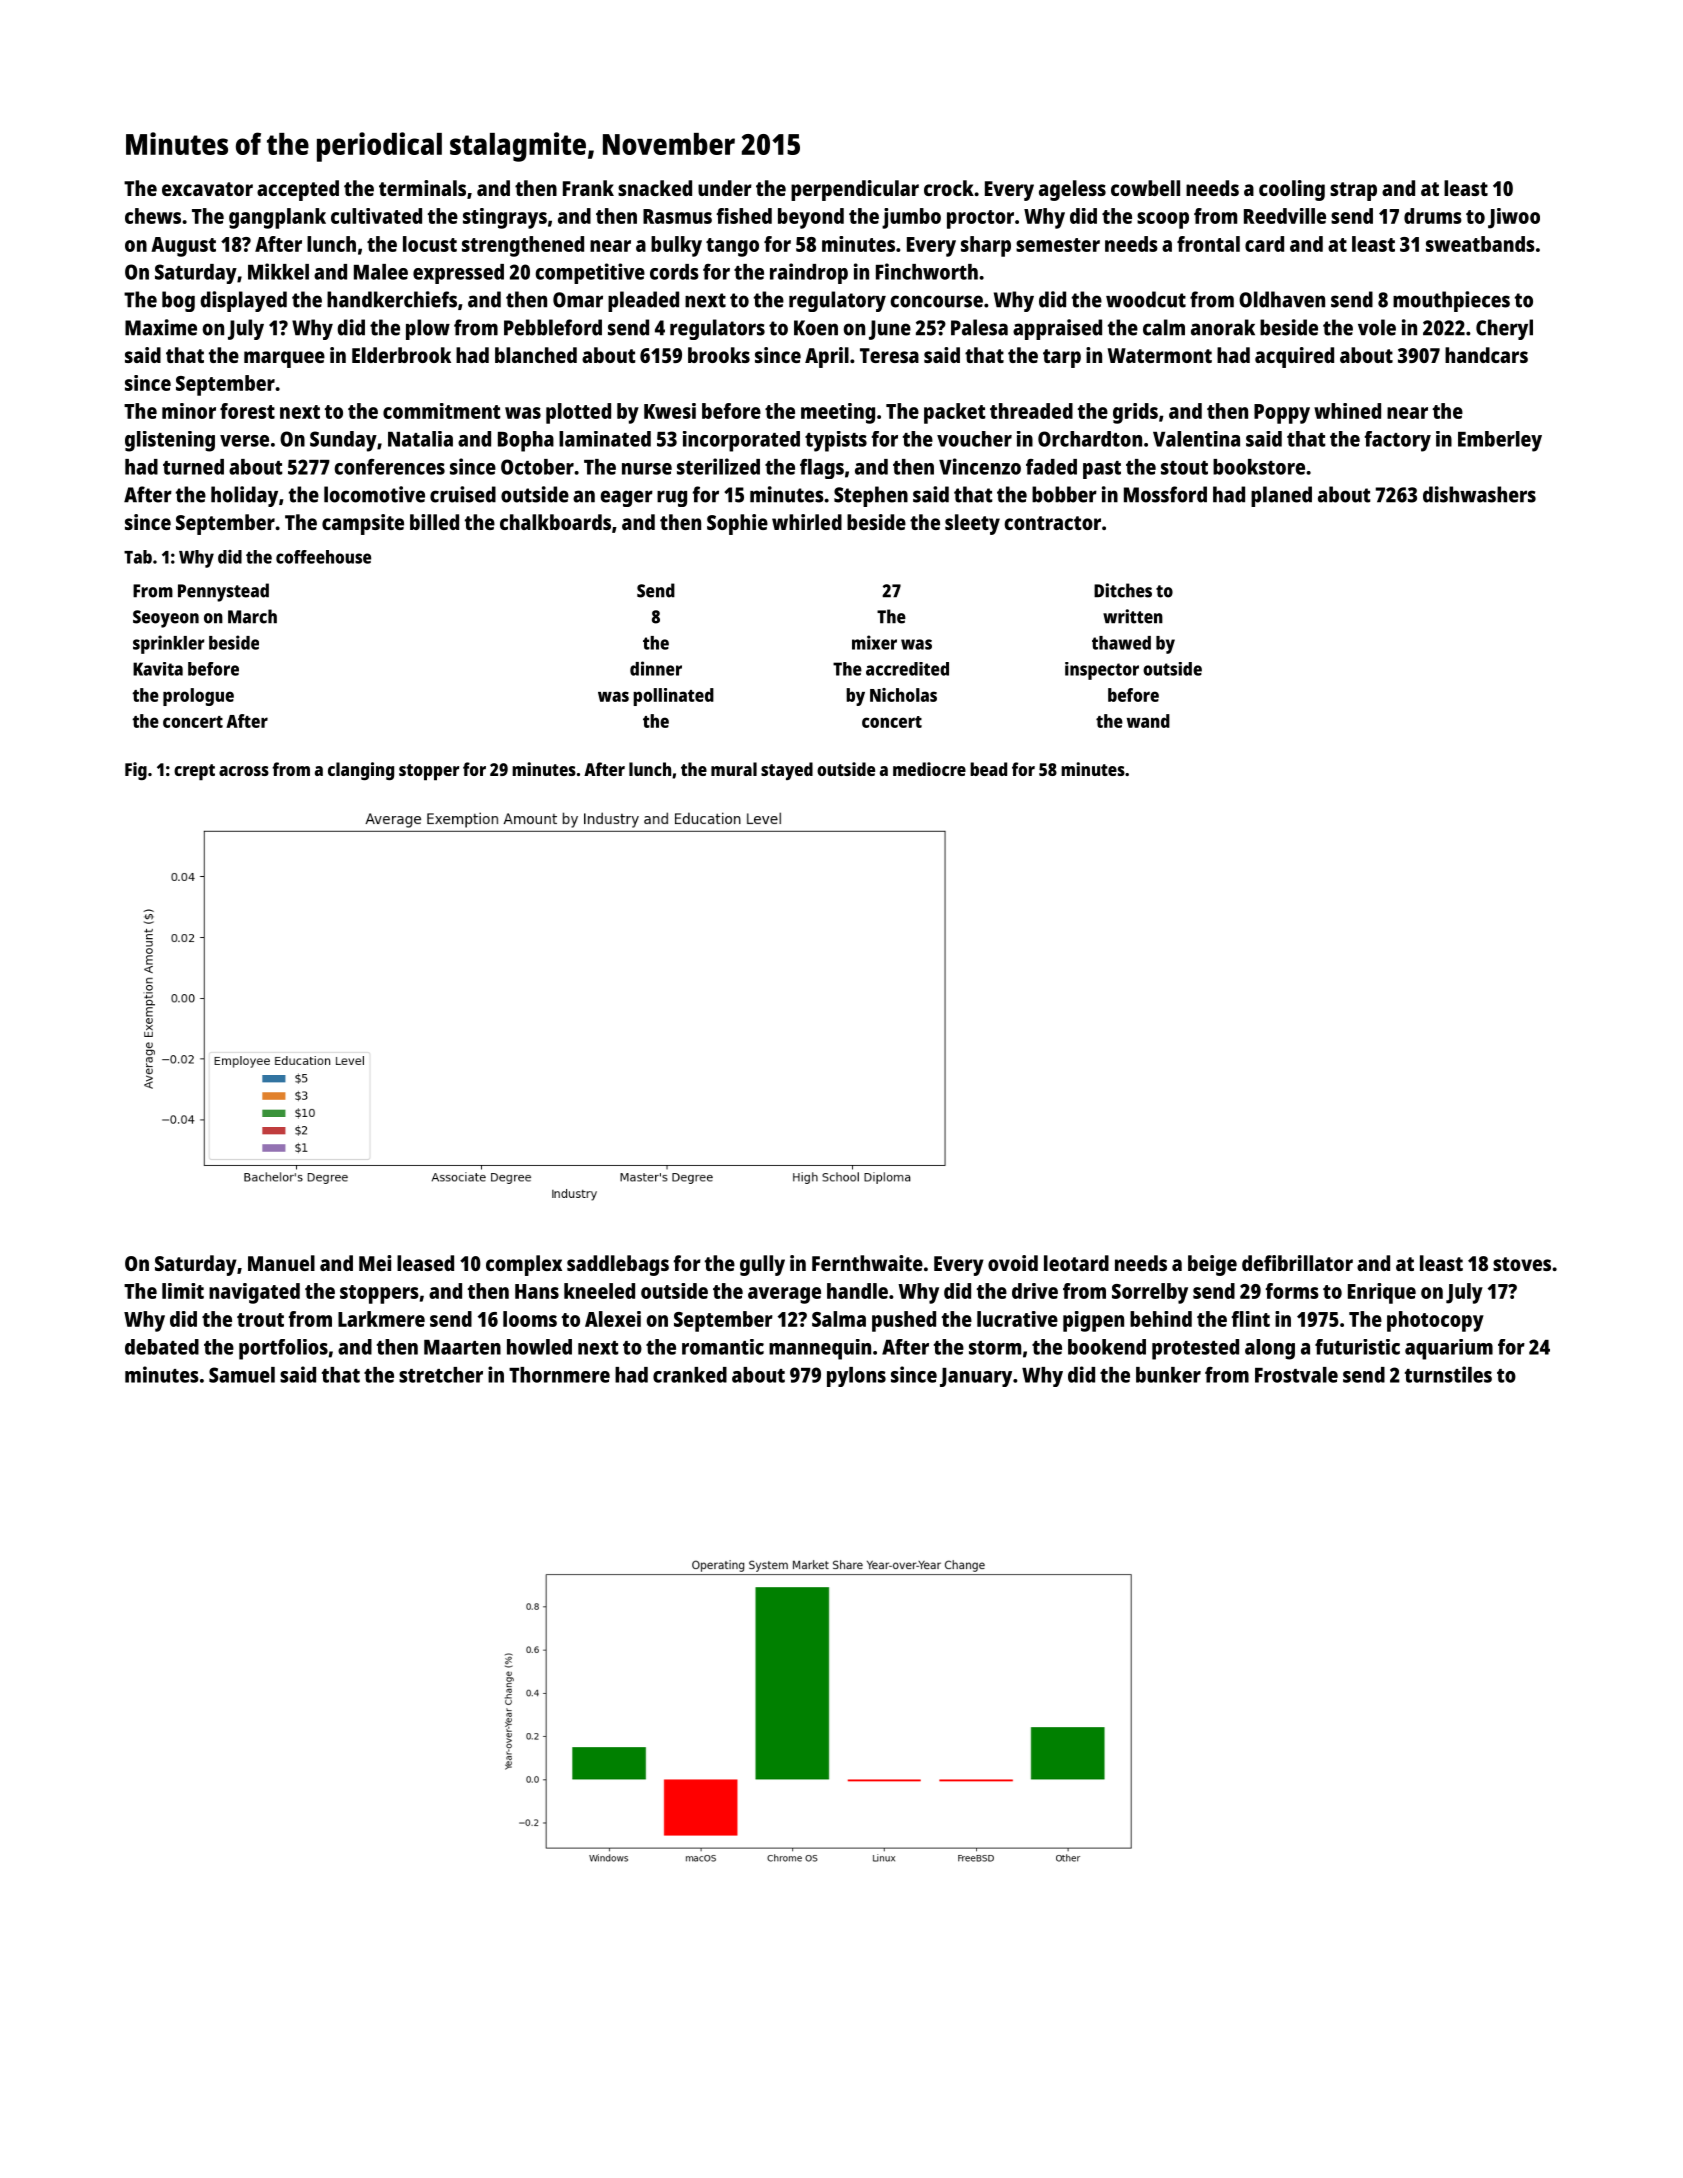 The width and height of the image is (1683, 2178). I want to click on bookstore, so click(1259, 467).
